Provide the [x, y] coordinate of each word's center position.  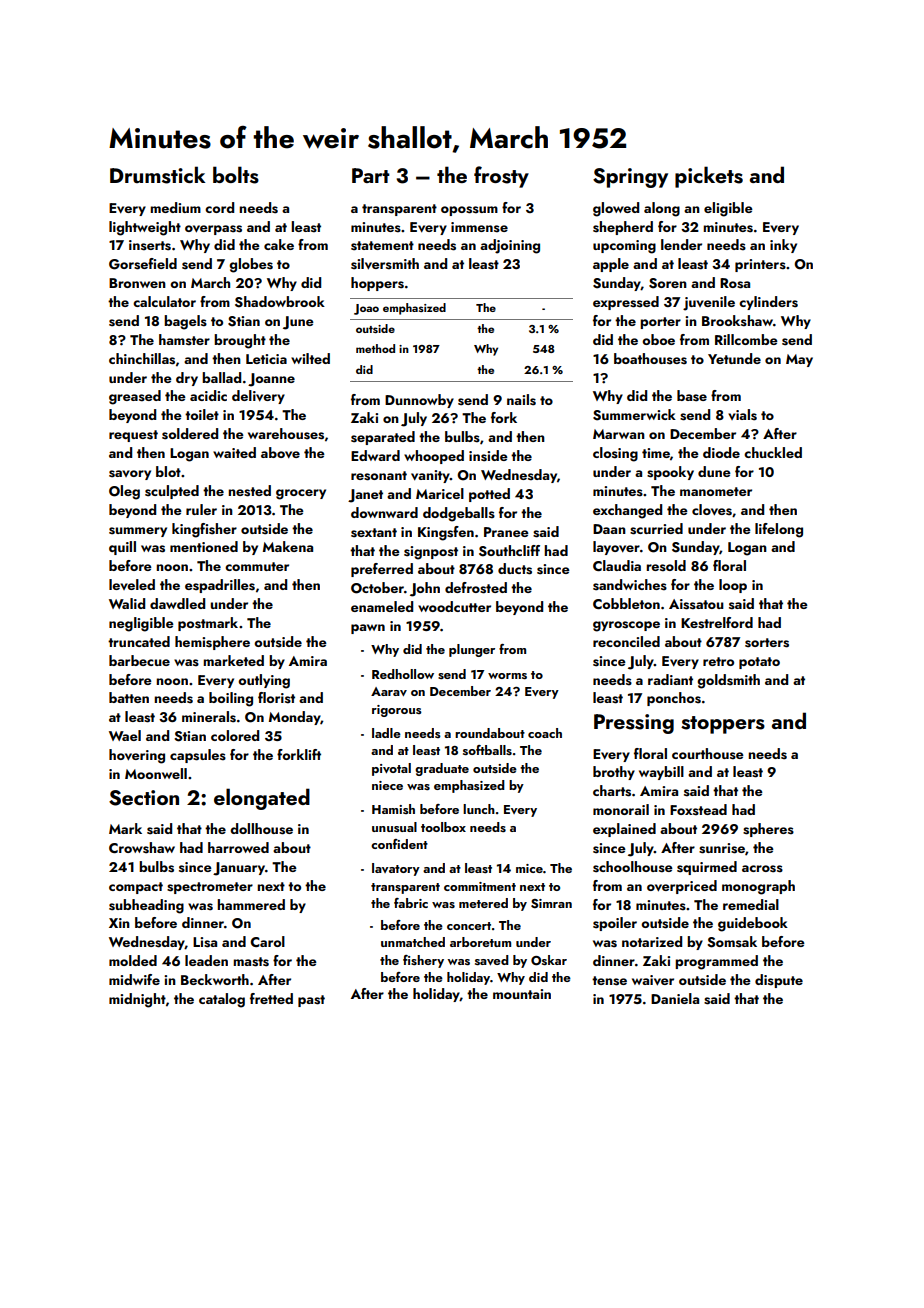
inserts [150, 245]
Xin [119, 923]
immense [479, 227]
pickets [709, 177]
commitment [480, 886]
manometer [716, 491]
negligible [141, 624]
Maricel [440, 493]
